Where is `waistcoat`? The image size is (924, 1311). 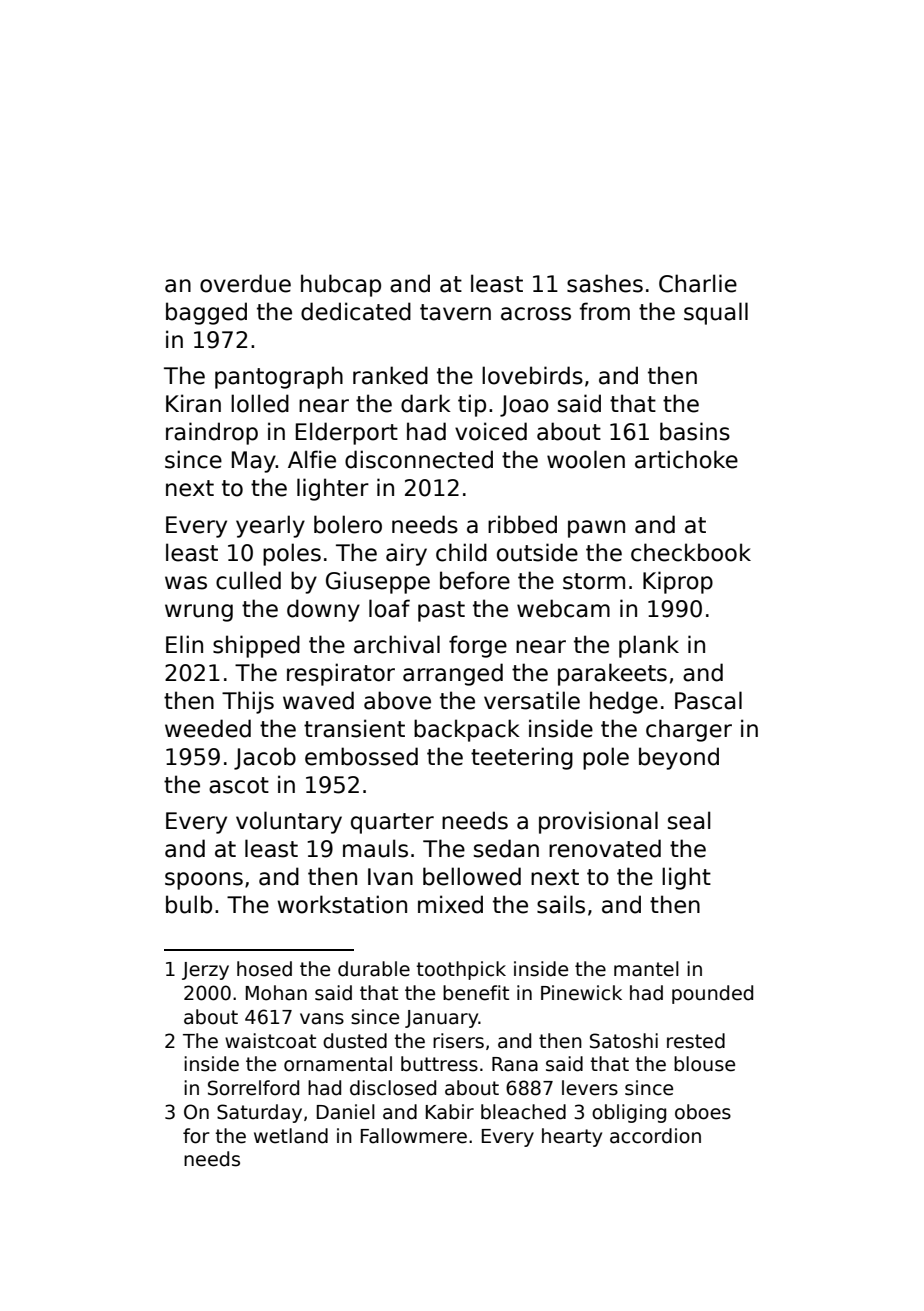 waistcoat is located at coordinates (270, 1041).
